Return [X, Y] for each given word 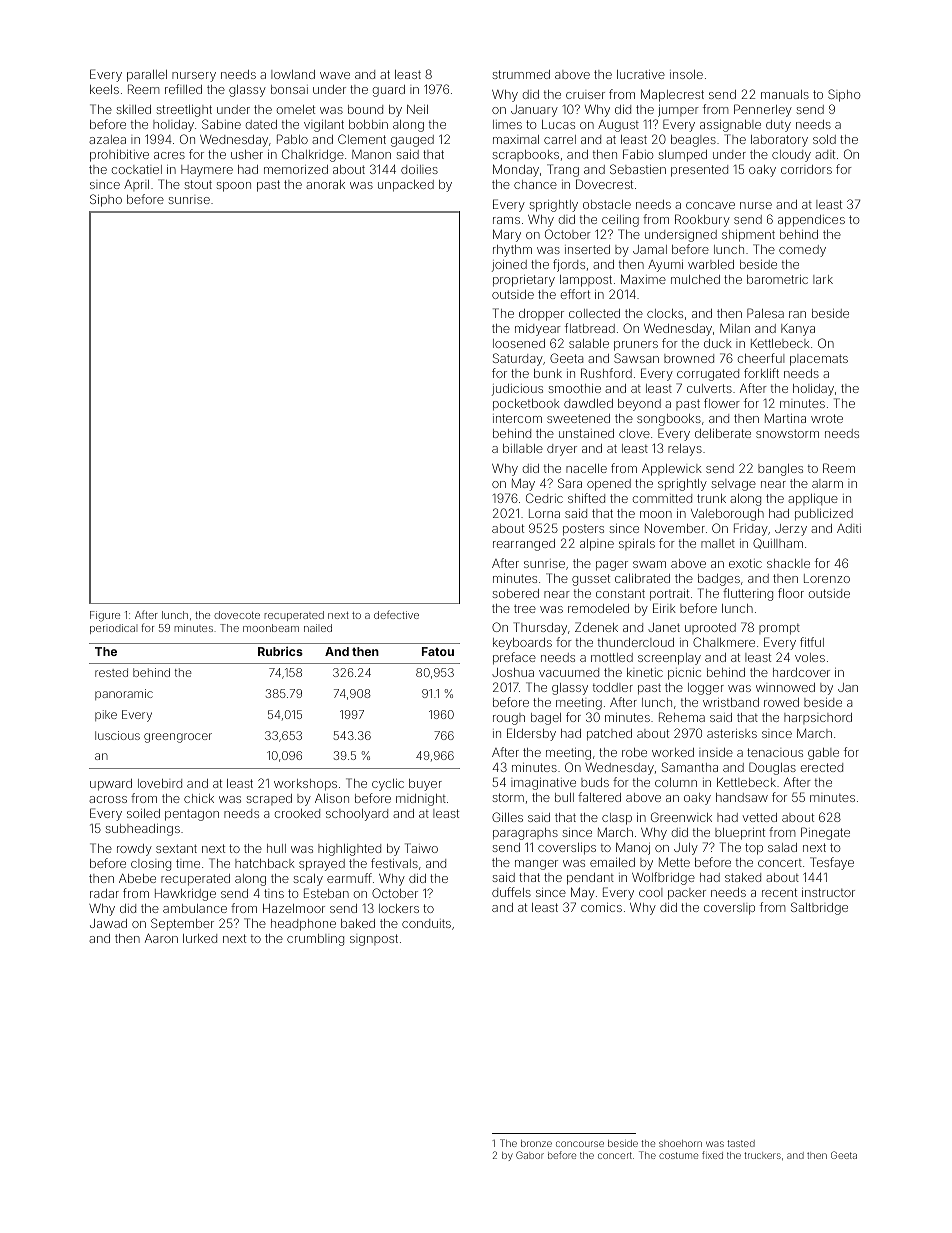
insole [686, 74]
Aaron [161, 938]
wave [335, 75]
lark [823, 279]
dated [261, 124]
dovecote [237, 615]
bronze [536, 1143]
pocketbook [526, 405]
